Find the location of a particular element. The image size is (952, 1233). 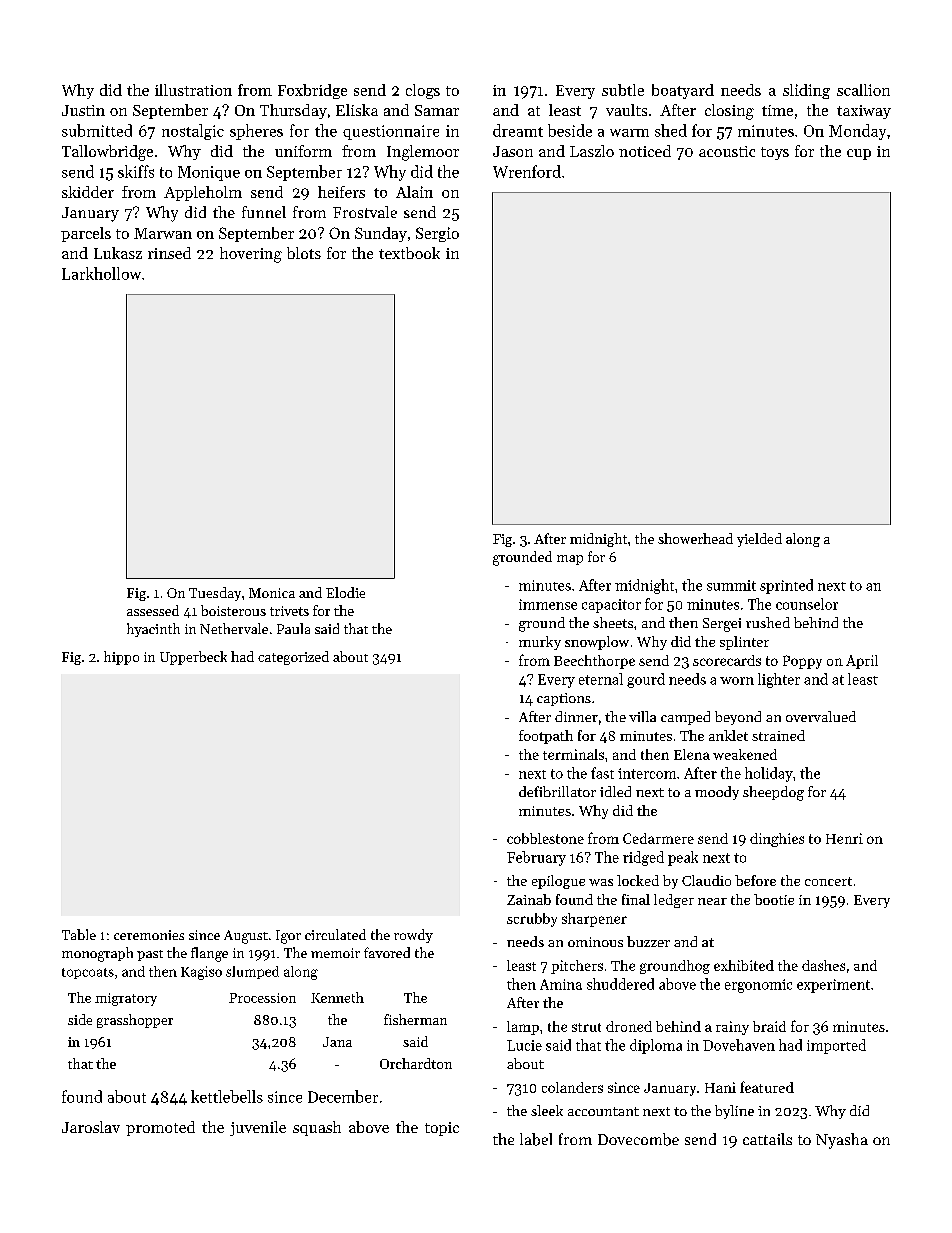

sheepdog is located at coordinates (773, 793).
